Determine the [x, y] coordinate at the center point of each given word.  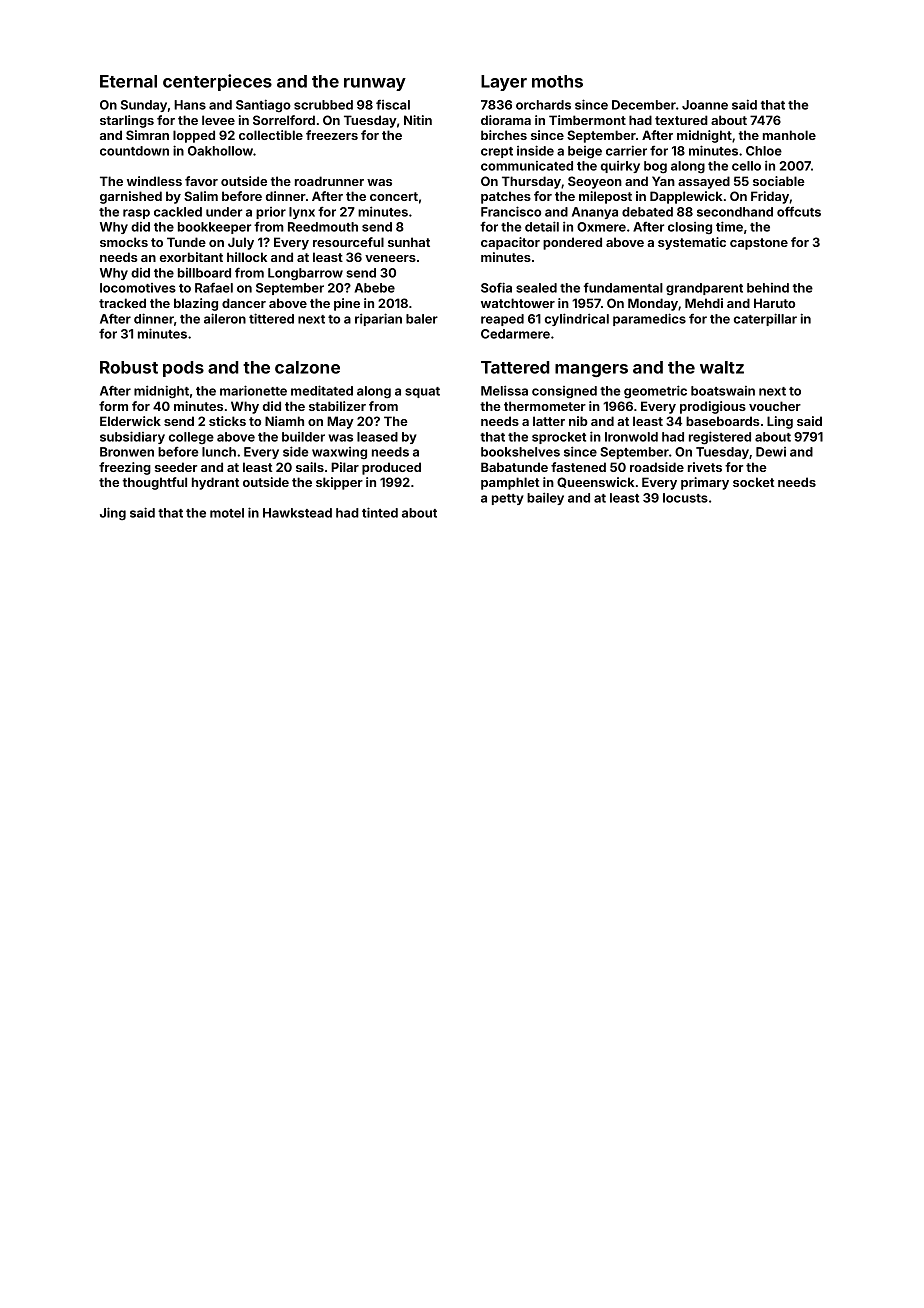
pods [183, 369]
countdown [134, 151]
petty [508, 499]
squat [422, 392]
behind [768, 288]
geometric [655, 392]
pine [347, 304]
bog [655, 167]
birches [504, 135]
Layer [504, 83]
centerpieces [217, 82]
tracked [122, 303]
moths [557, 81]
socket [753, 482]
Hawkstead [297, 513]
